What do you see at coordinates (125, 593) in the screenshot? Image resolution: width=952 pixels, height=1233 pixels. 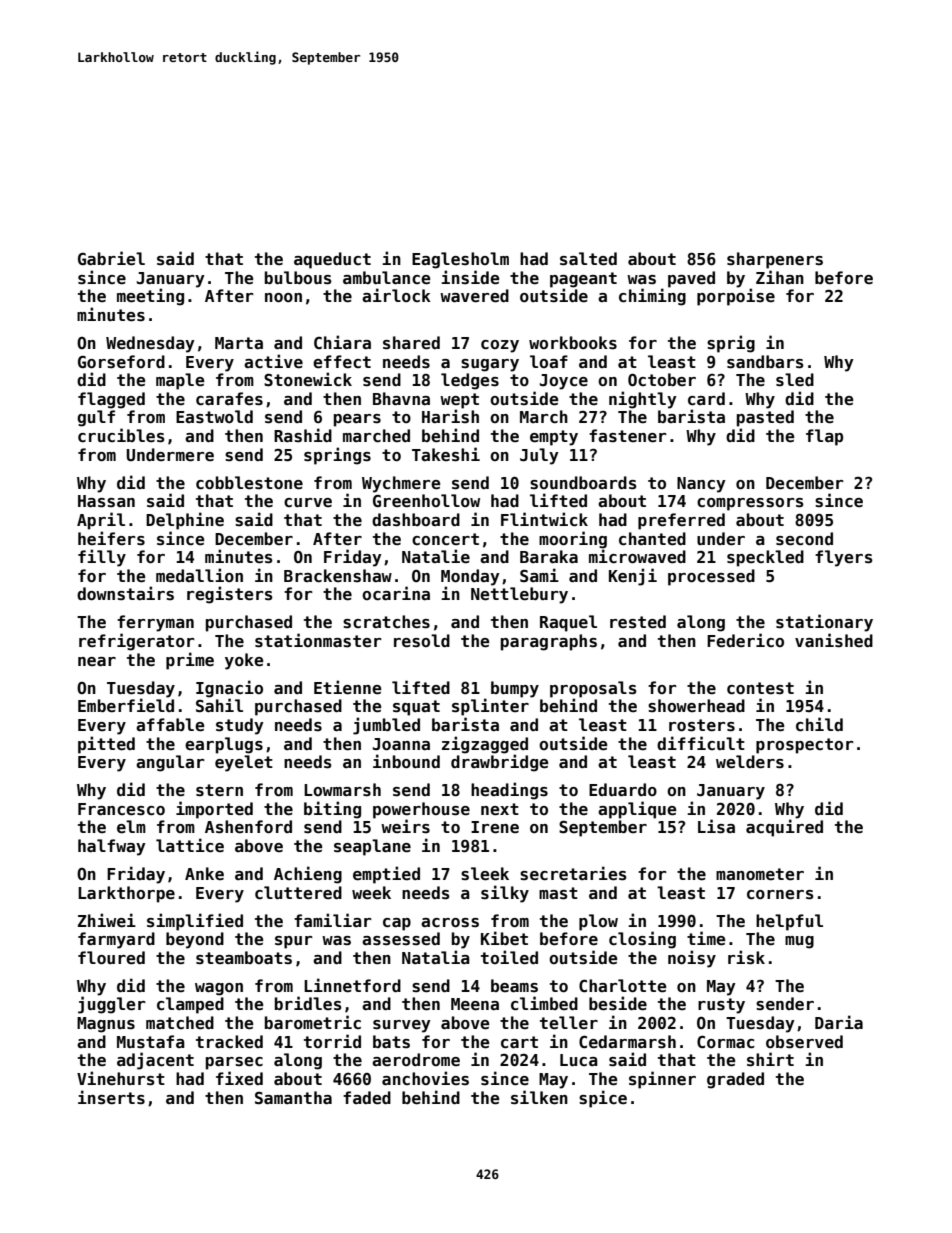 I see `downstairs` at bounding box center [125, 593].
